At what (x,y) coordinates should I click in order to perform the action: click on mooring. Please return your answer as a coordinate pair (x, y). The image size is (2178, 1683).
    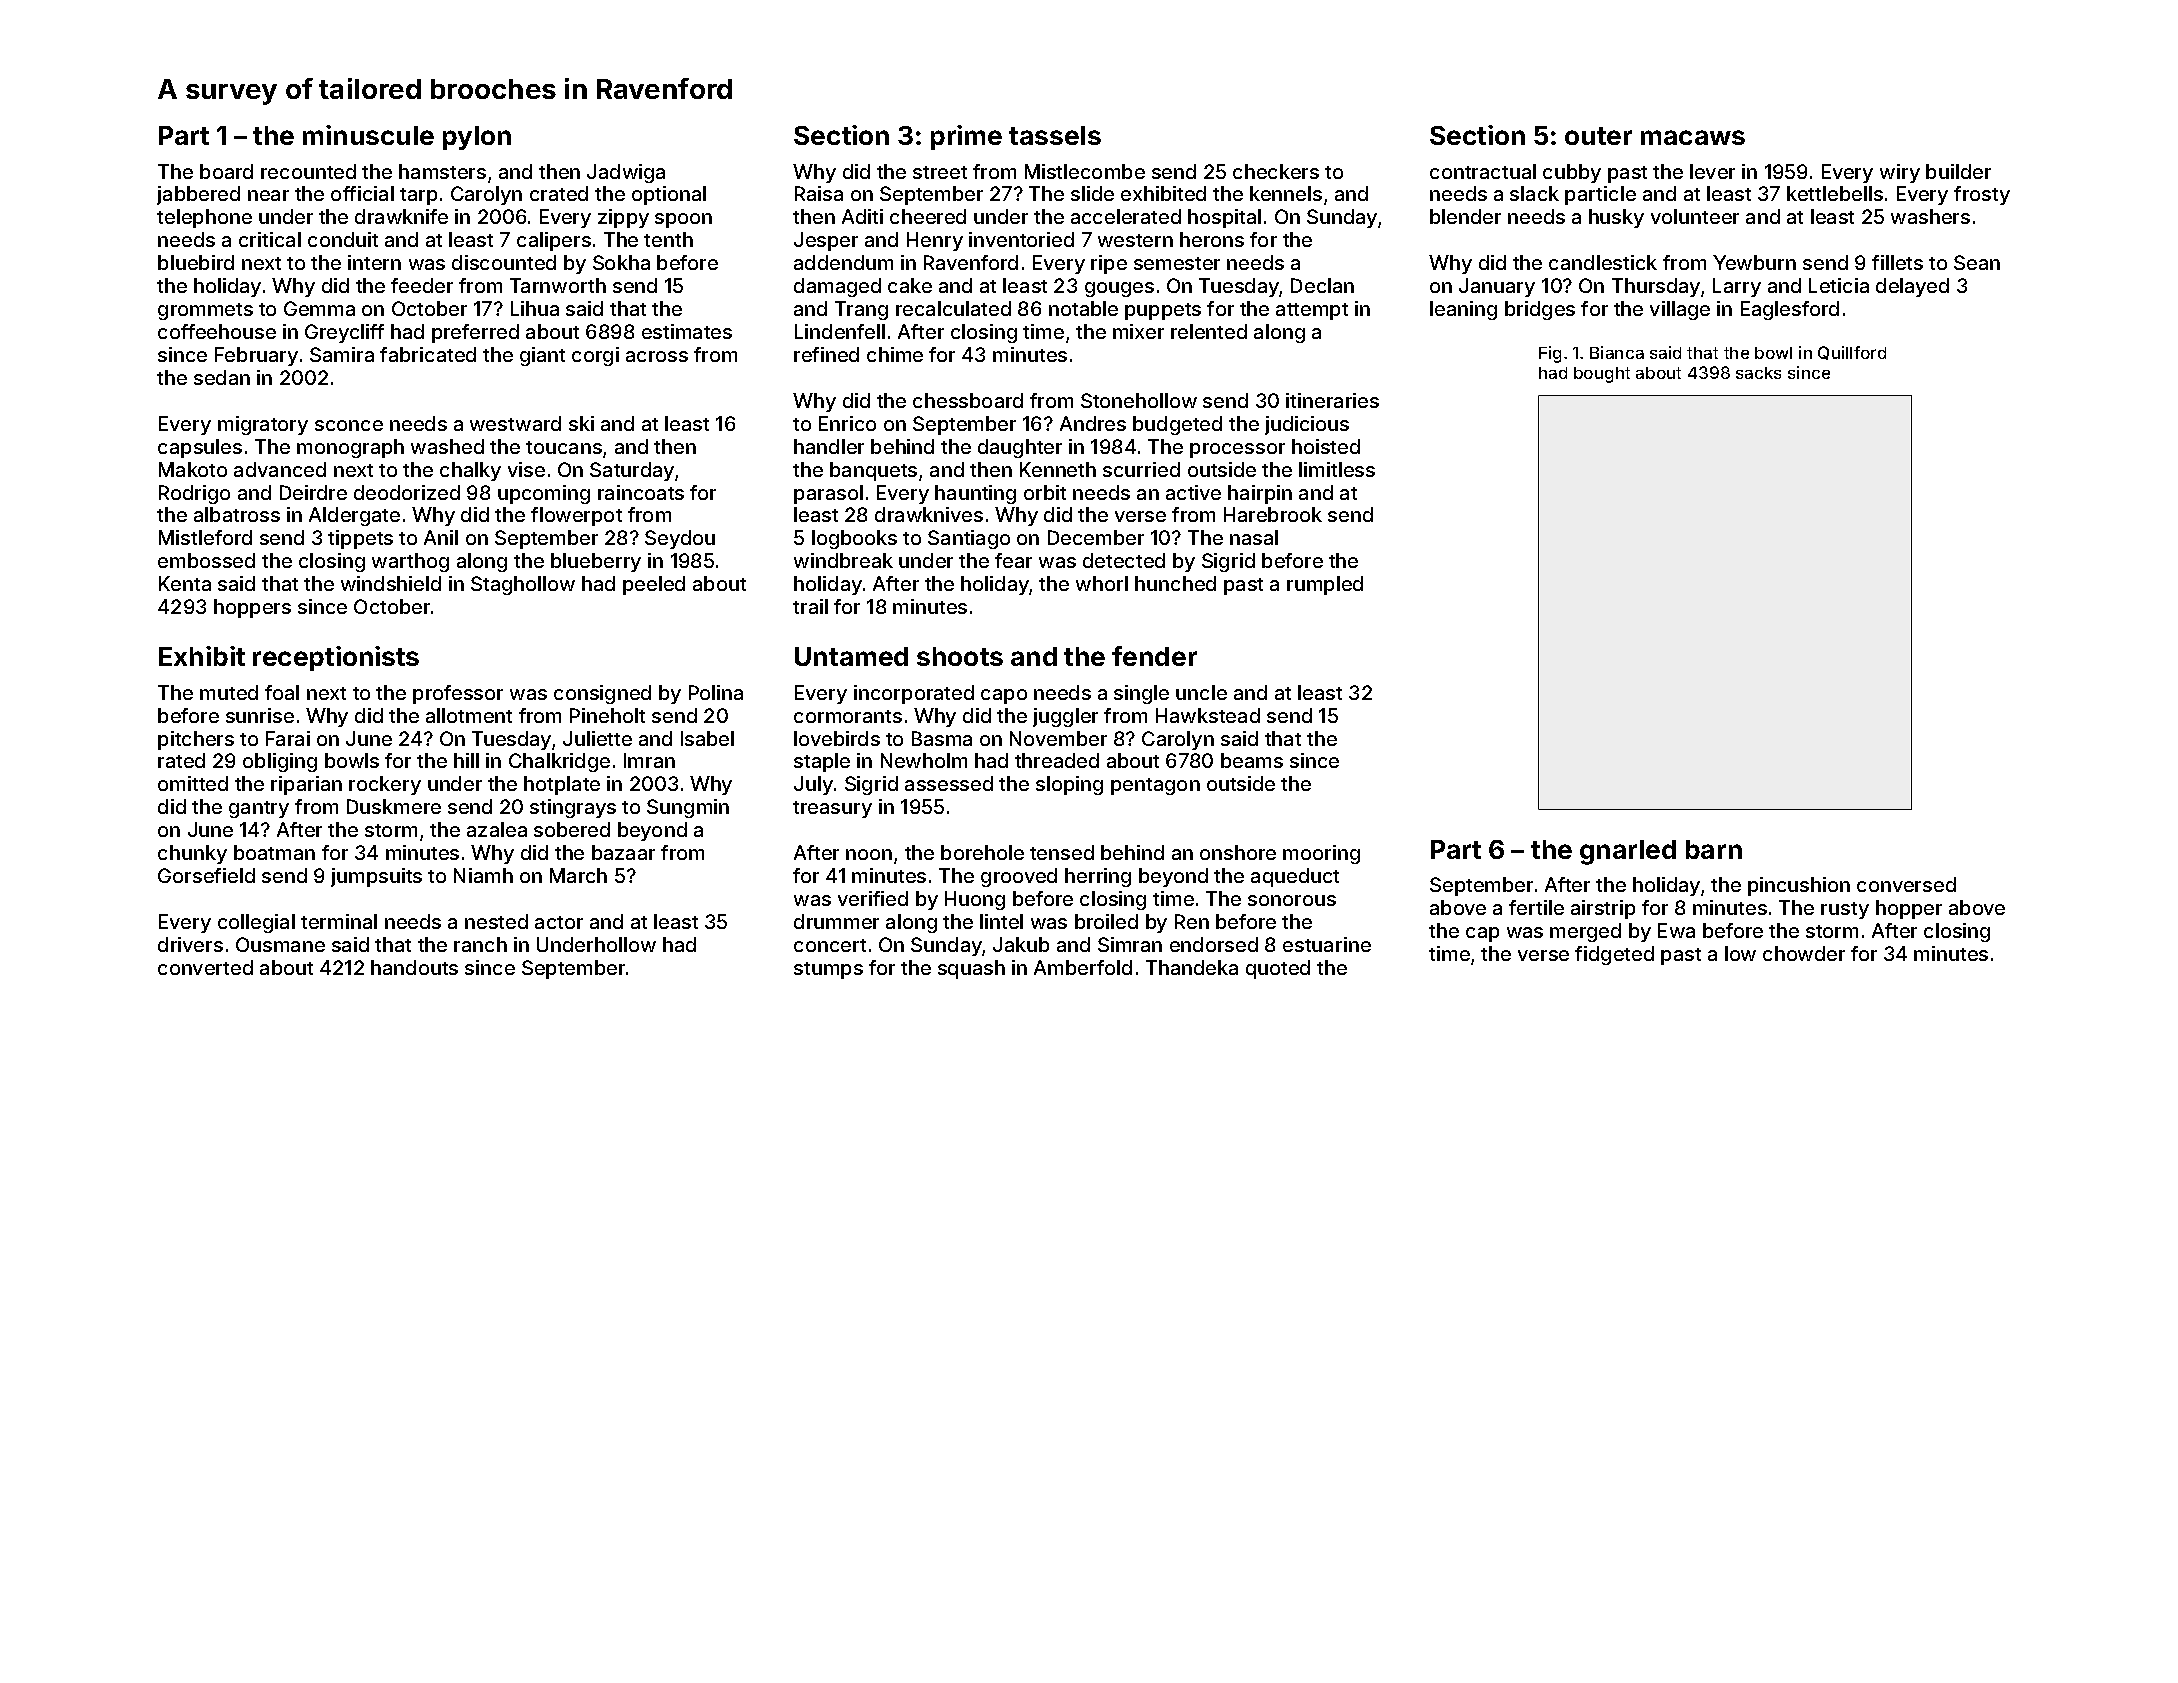
    Looking at the image, I should click on (1321, 854).
